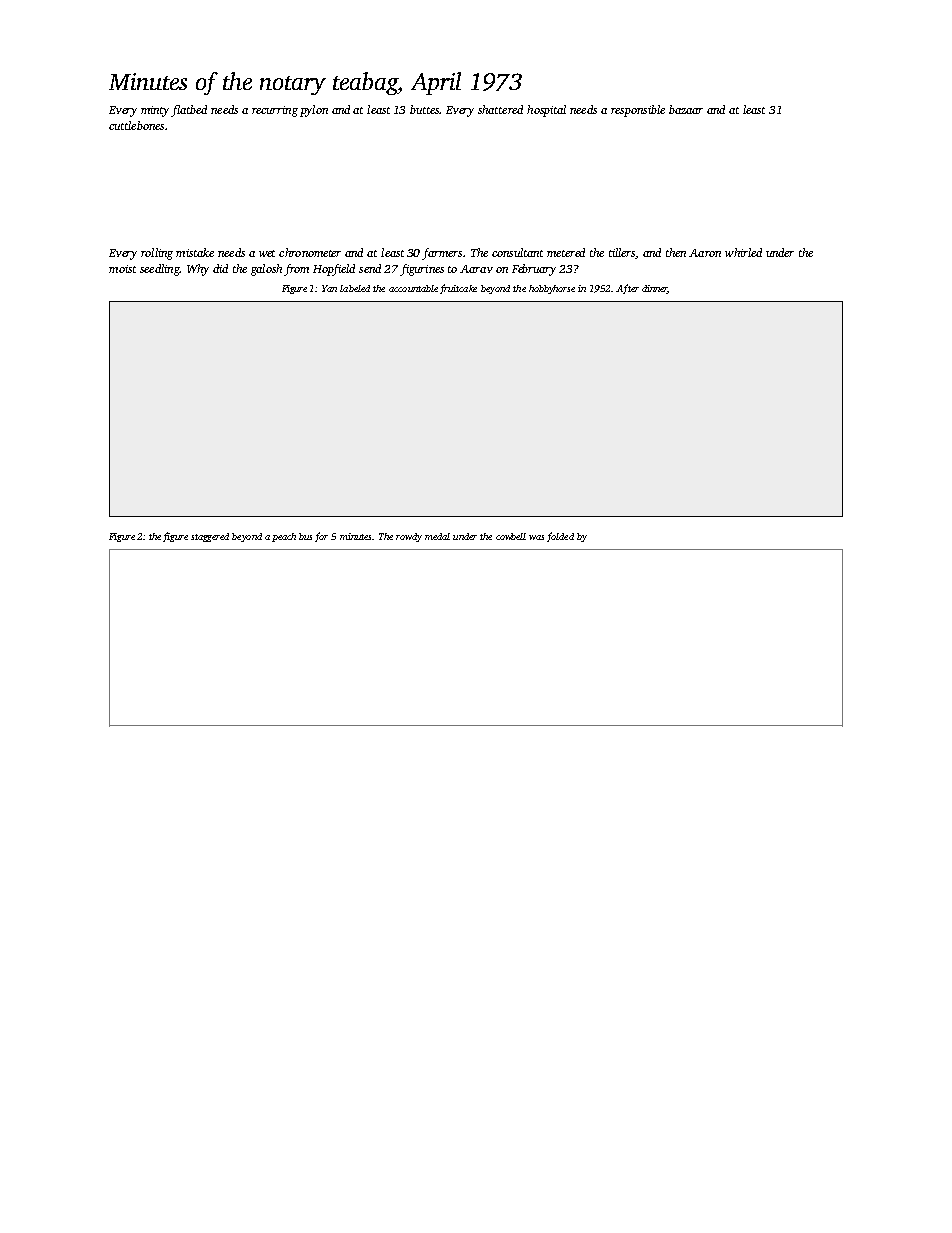 This screenshot has height=1233, width=952. What do you see at coordinates (686, 109) in the screenshot?
I see `bazaar` at bounding box center [686, 109].
